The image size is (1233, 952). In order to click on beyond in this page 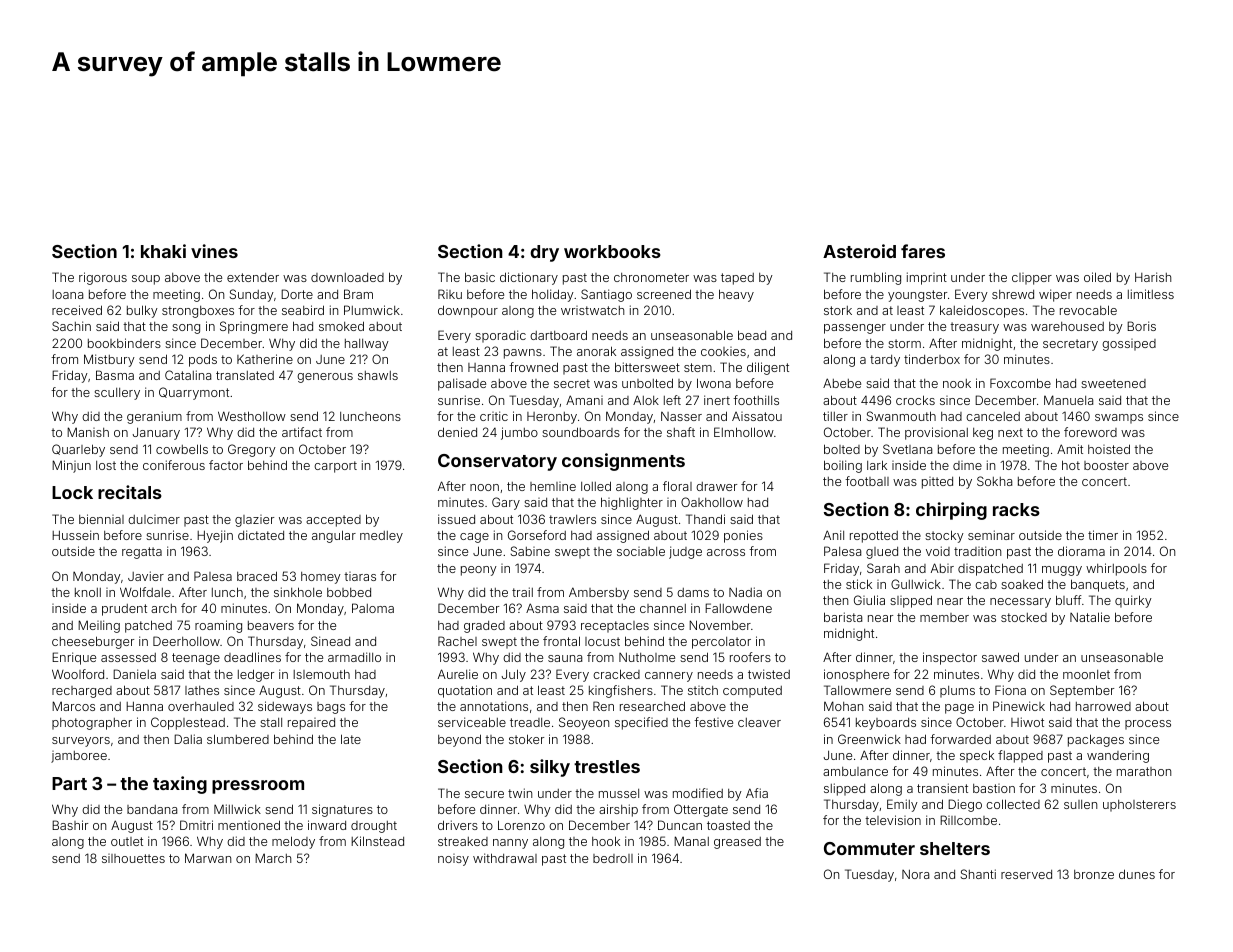, I will do `click(459, 740)`.
